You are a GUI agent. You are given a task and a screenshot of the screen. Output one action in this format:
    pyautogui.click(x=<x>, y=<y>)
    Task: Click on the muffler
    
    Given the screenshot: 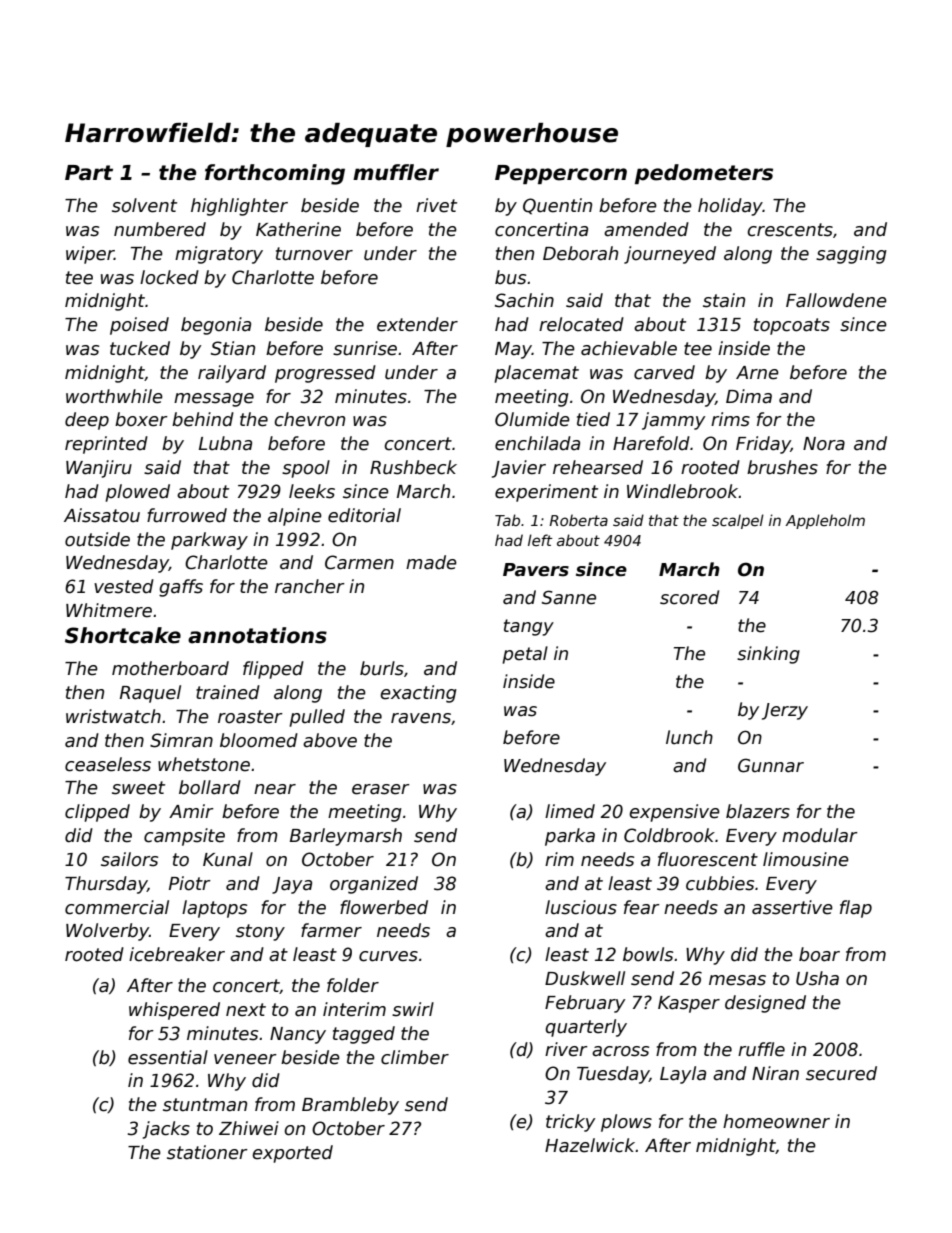 What is the action you would take?
    pyautogui.click(x=396, y=172)
